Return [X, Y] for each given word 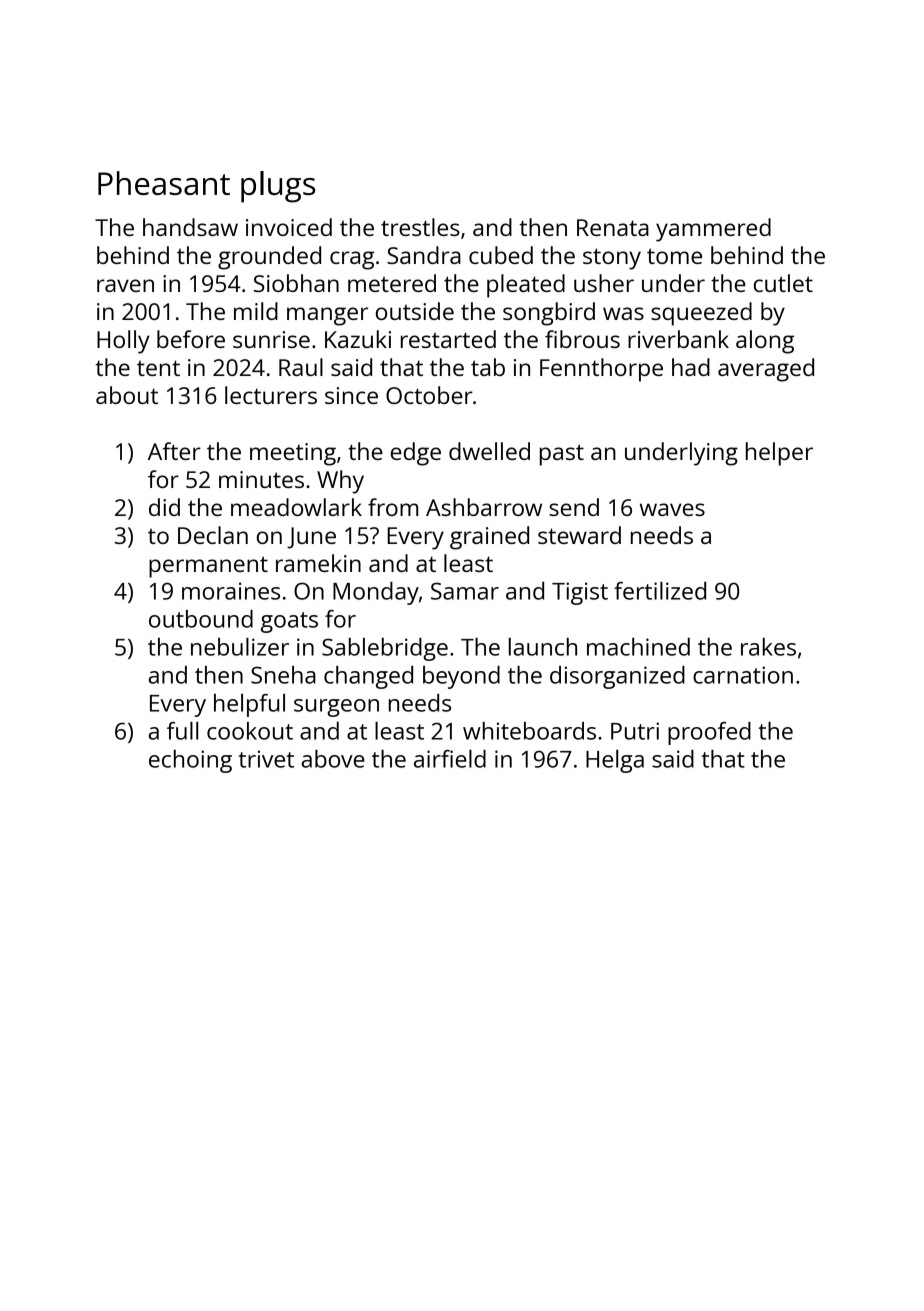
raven [125, 285]
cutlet [783, 283]
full [182, 731]
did [164, 507]
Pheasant [164, 183]
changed [368, 677]
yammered [713, 230]
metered [392, 283]
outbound [201, 619]
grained [489, 538]
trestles [420, 227]
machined [638, 647]
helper [779, 454]
